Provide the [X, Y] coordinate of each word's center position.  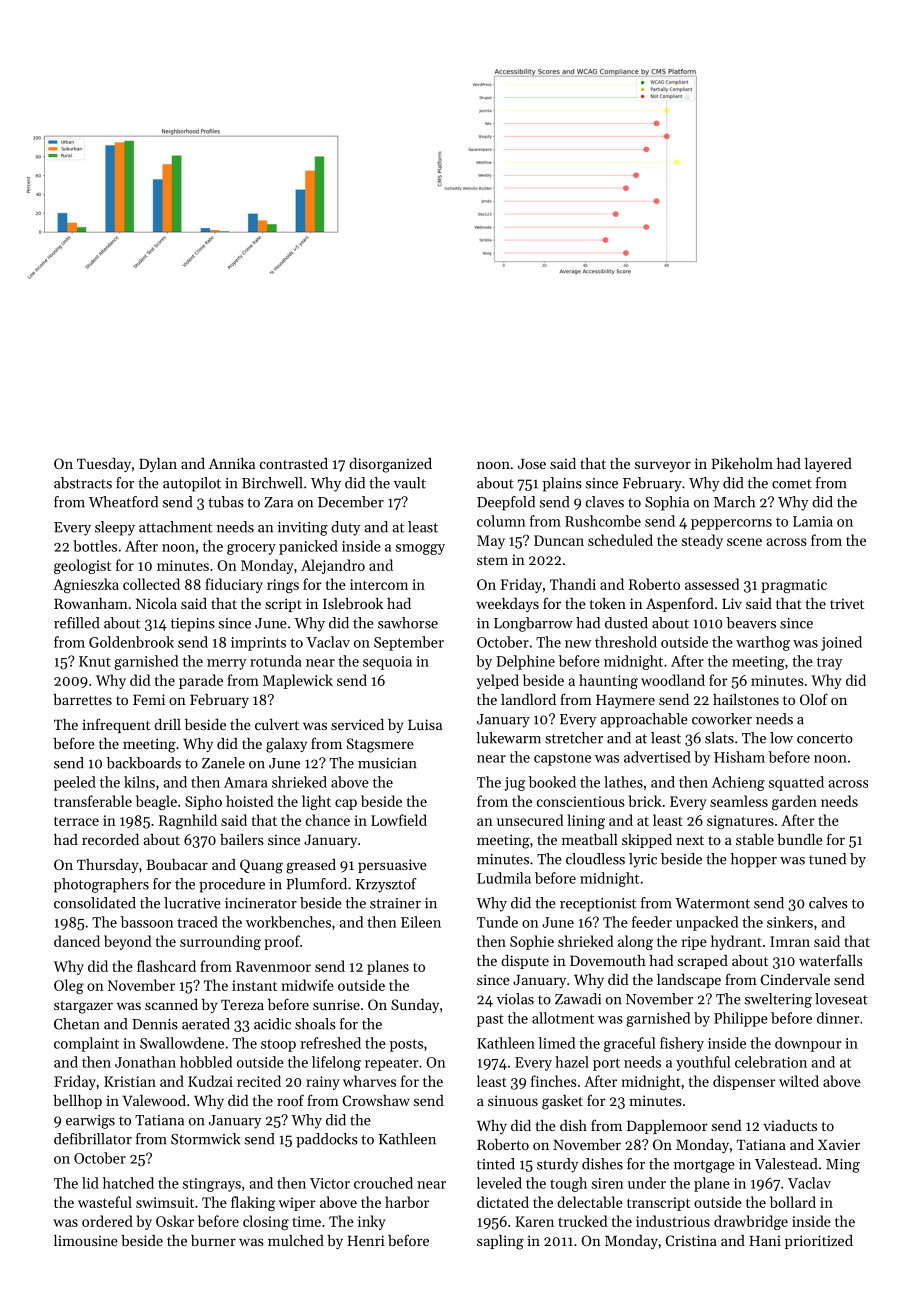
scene [744, 542]
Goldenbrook [131, 642]
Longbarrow [533, 624]
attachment [175, 527]
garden [794, 802]
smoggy [420, 549]
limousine [86, 1240]
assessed [712, 584]
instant [254, 985]
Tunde [497, 922]
